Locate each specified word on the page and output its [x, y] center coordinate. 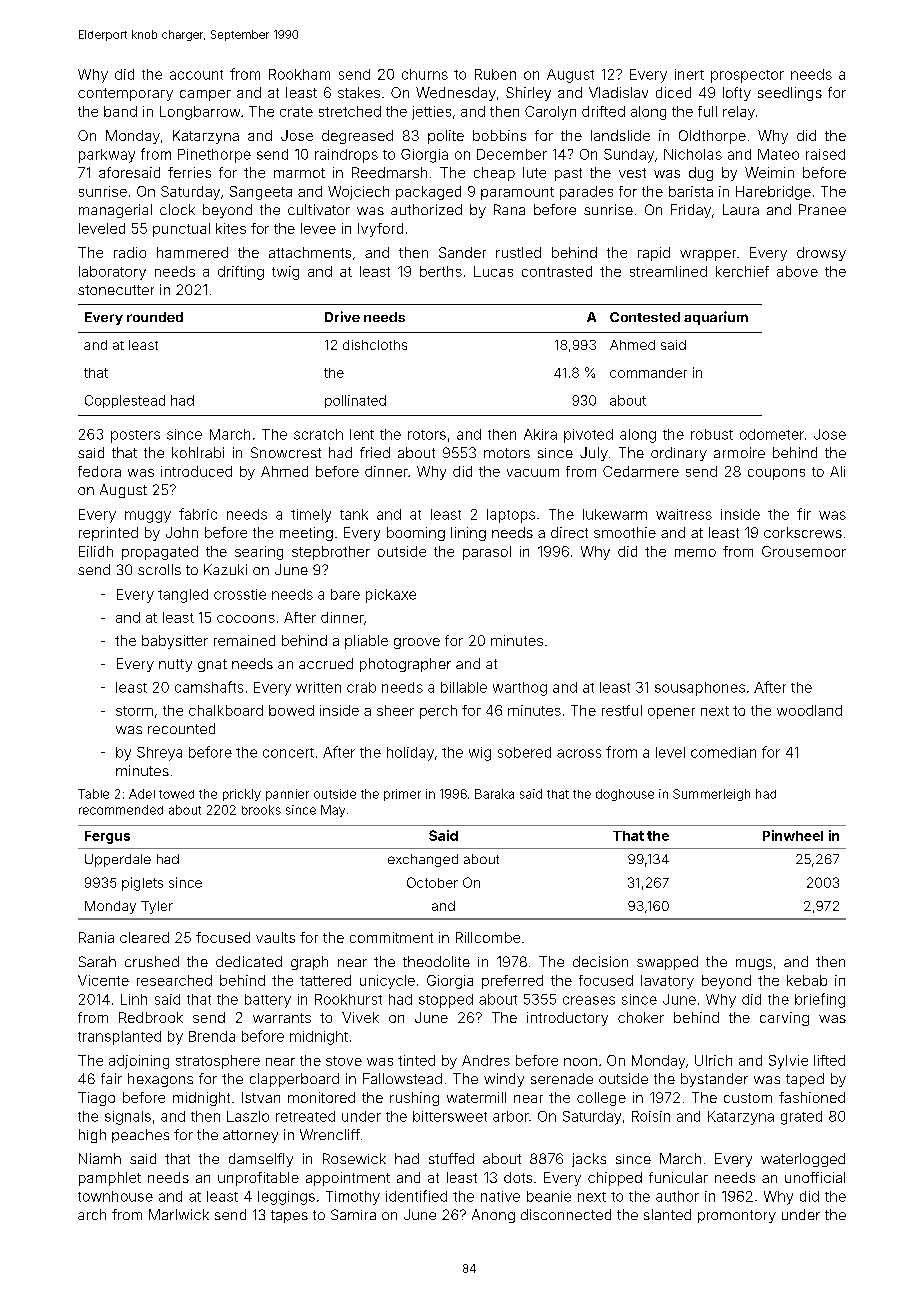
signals [128, 1118]
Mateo [778, 154]
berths [441, 271]
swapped [667, 963]
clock [177, 209]
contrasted [557, 271]
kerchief [742, 271]
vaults [275, 937]
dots [518, 1177]
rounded [155, 317]
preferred [512, 982]
